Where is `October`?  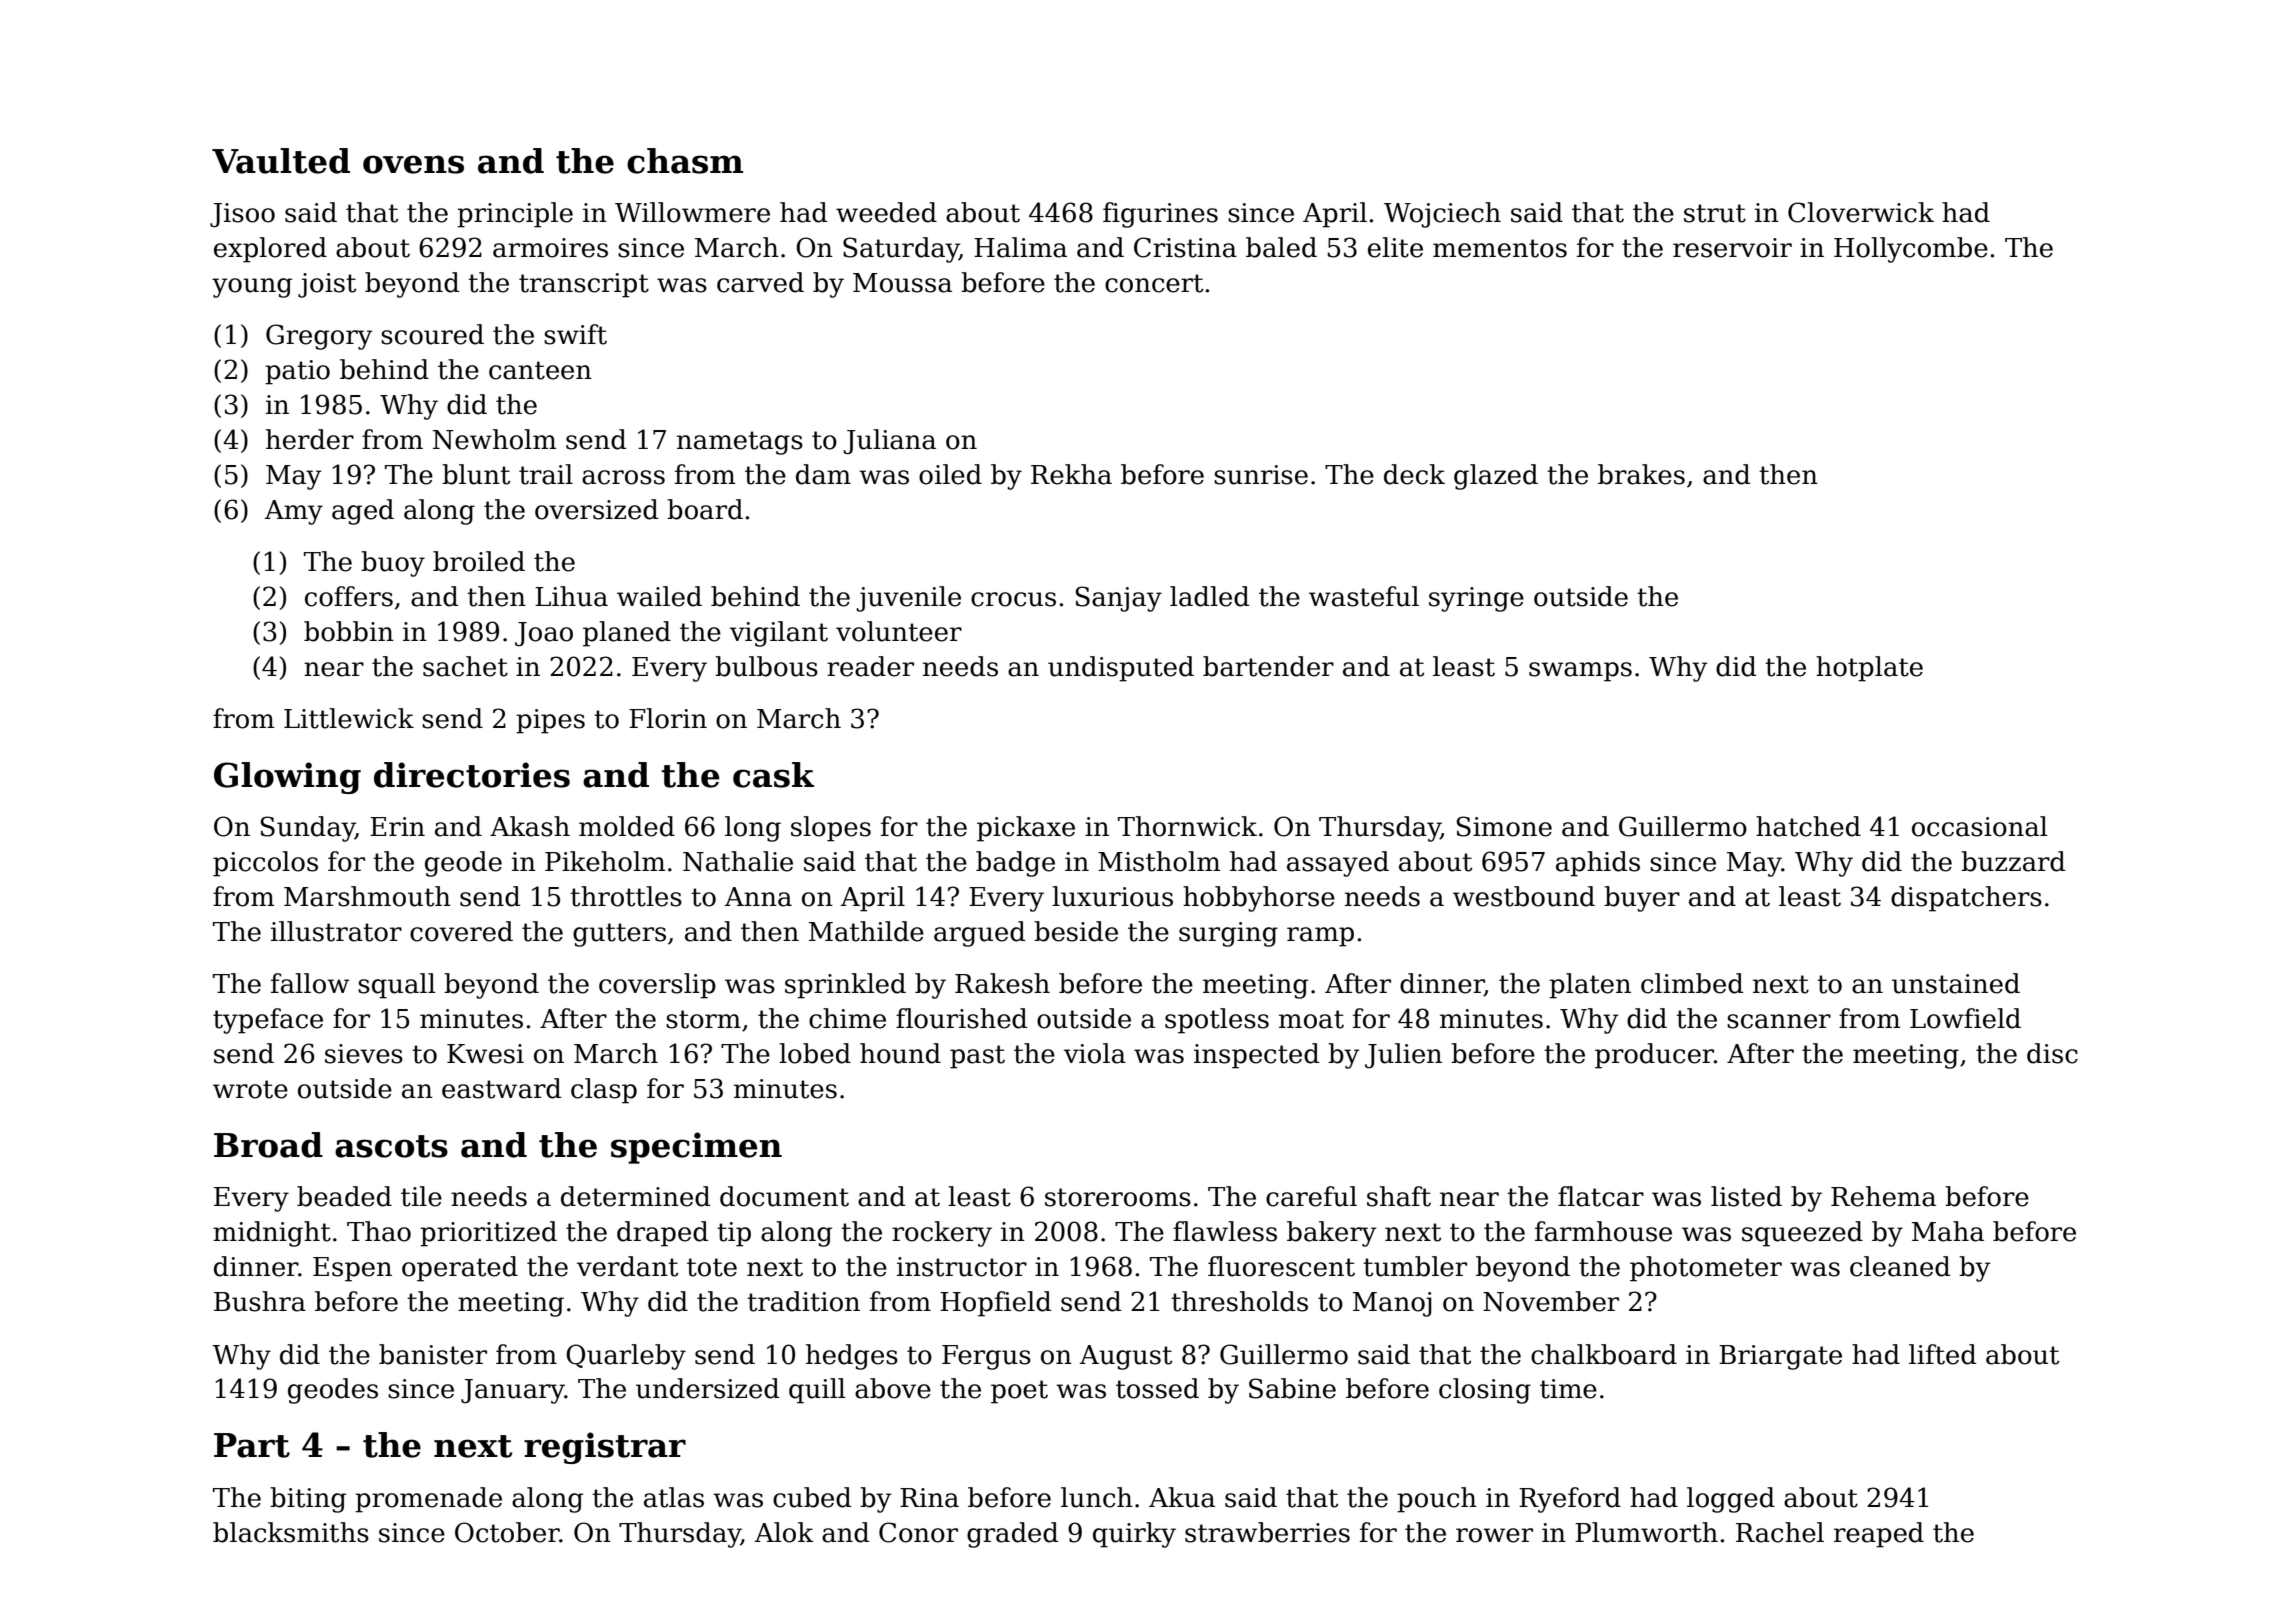
October is located at coordinates (507, 1532).
